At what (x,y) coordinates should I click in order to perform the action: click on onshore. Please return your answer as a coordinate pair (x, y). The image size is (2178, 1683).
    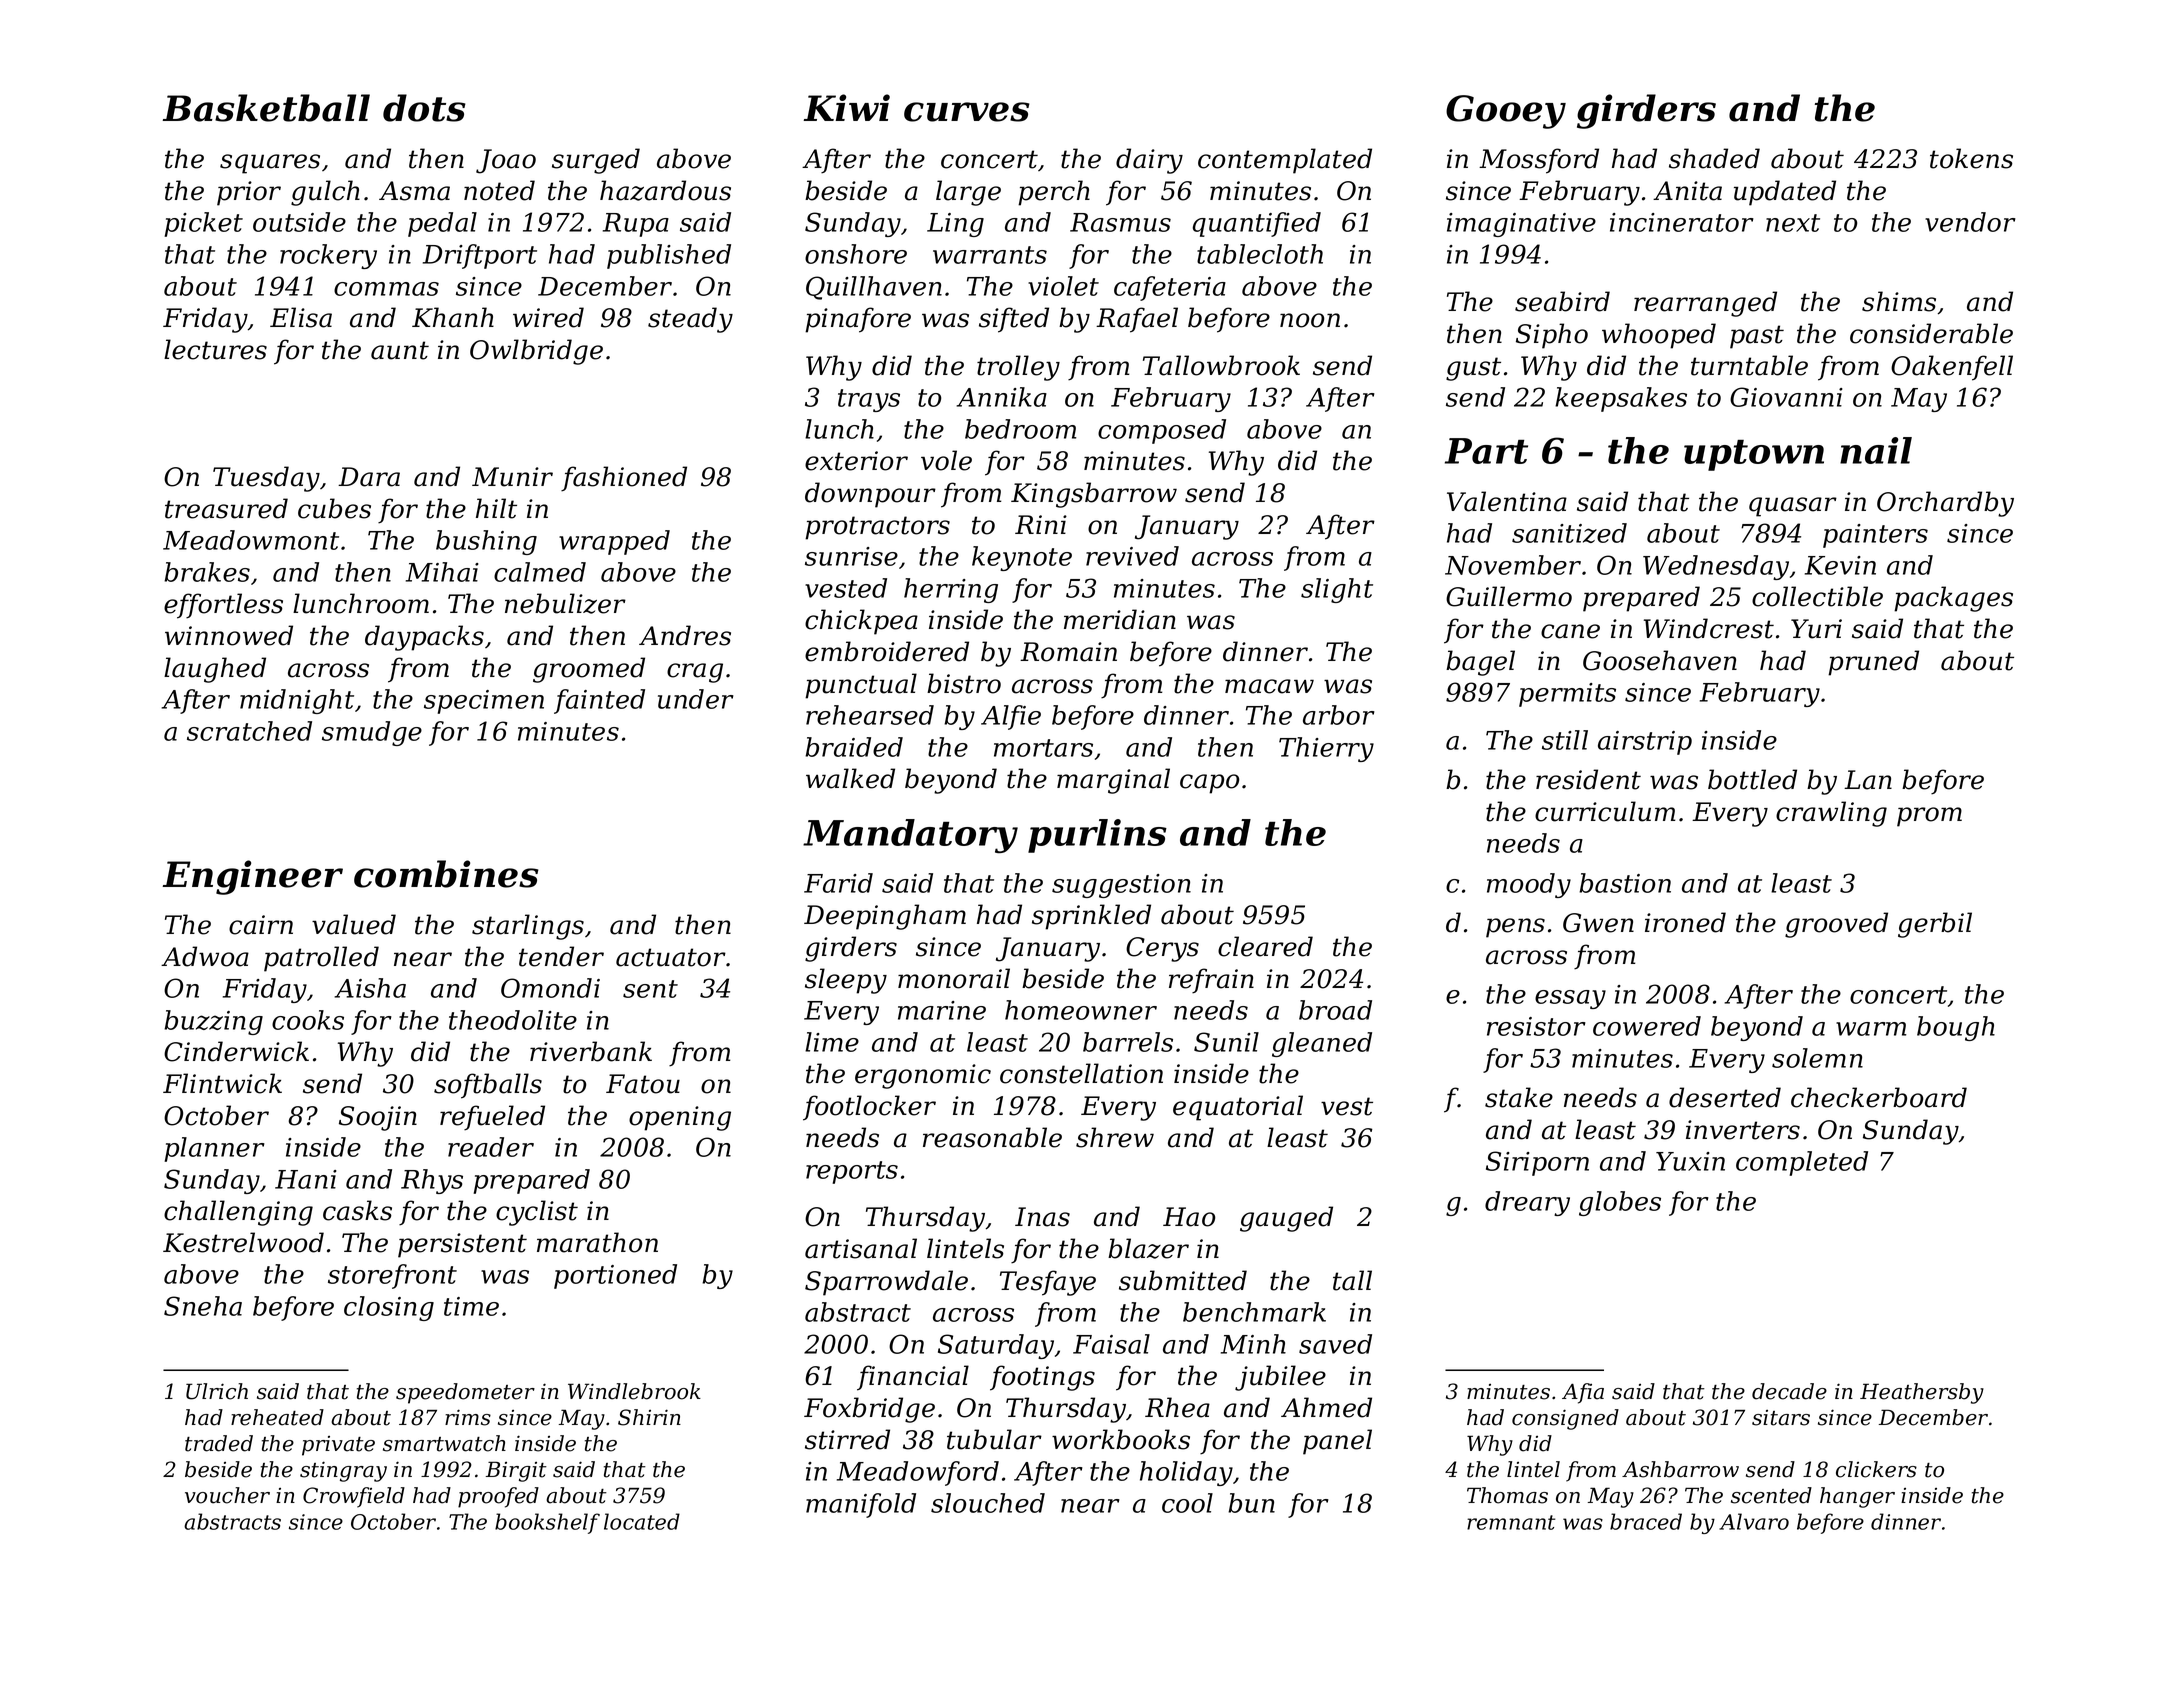
    Looking at the image, I should click on (856, 254).
